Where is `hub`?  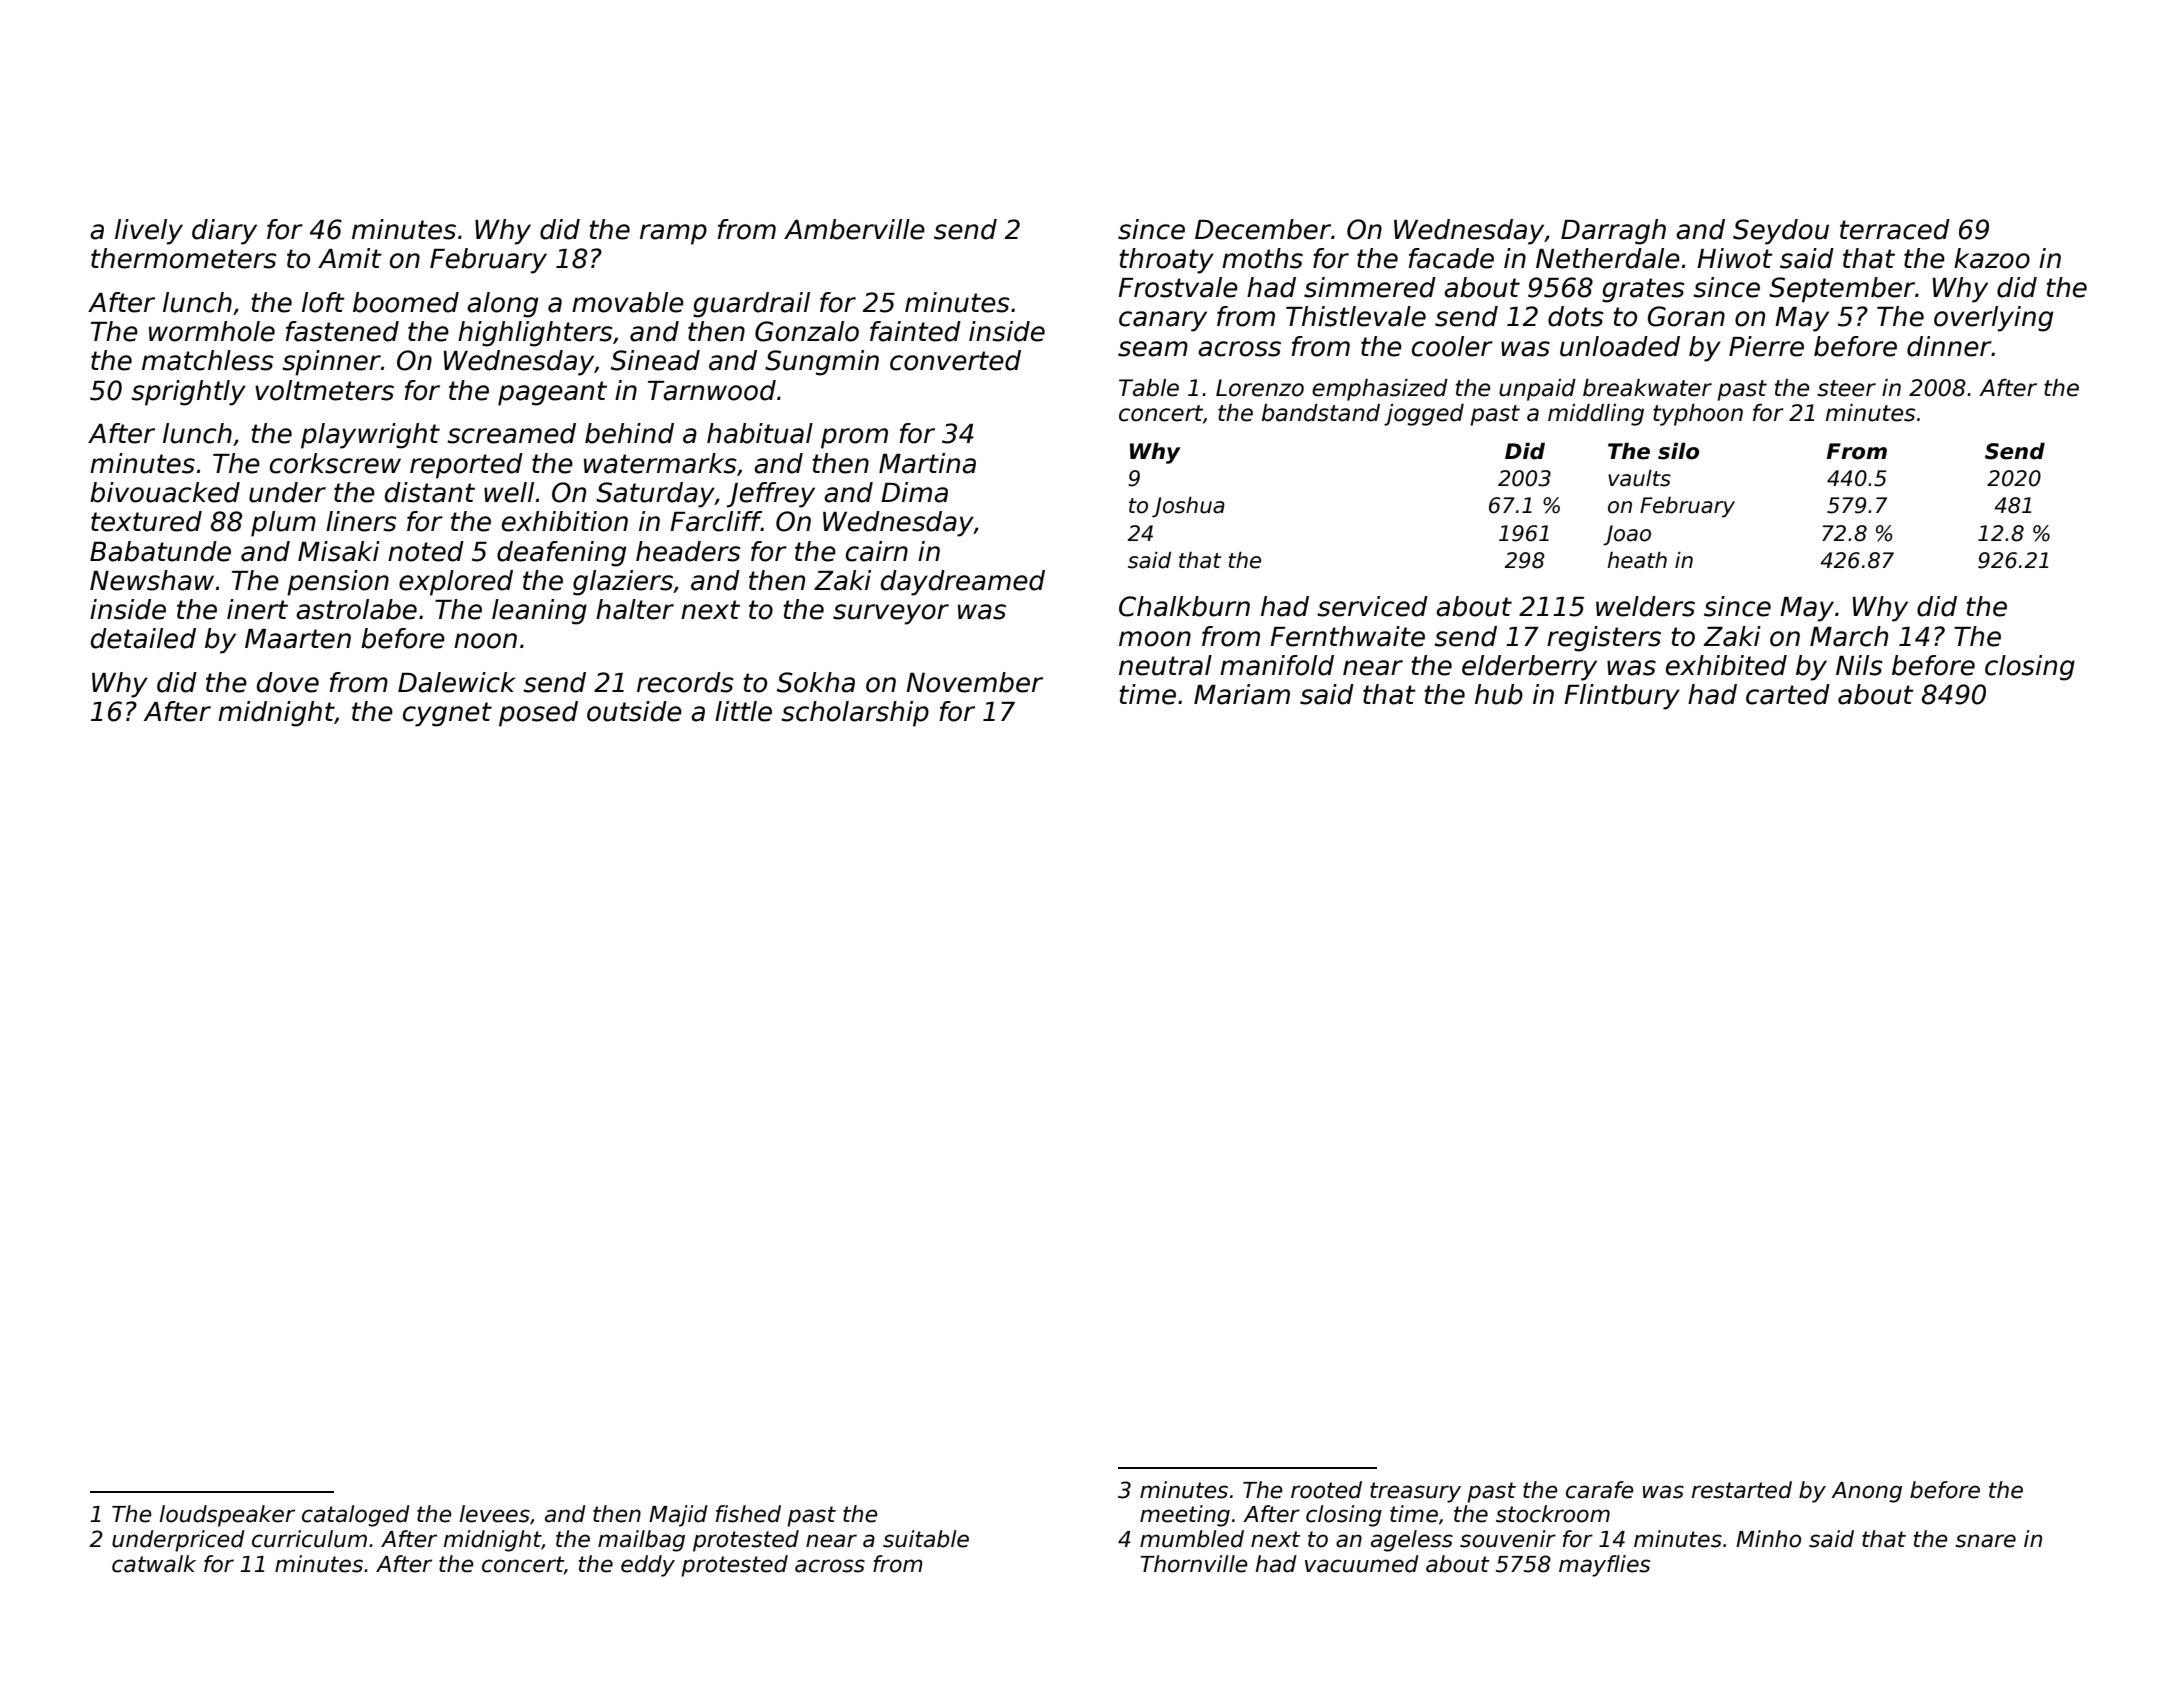
hub is located at coordinates (1499, 694).
